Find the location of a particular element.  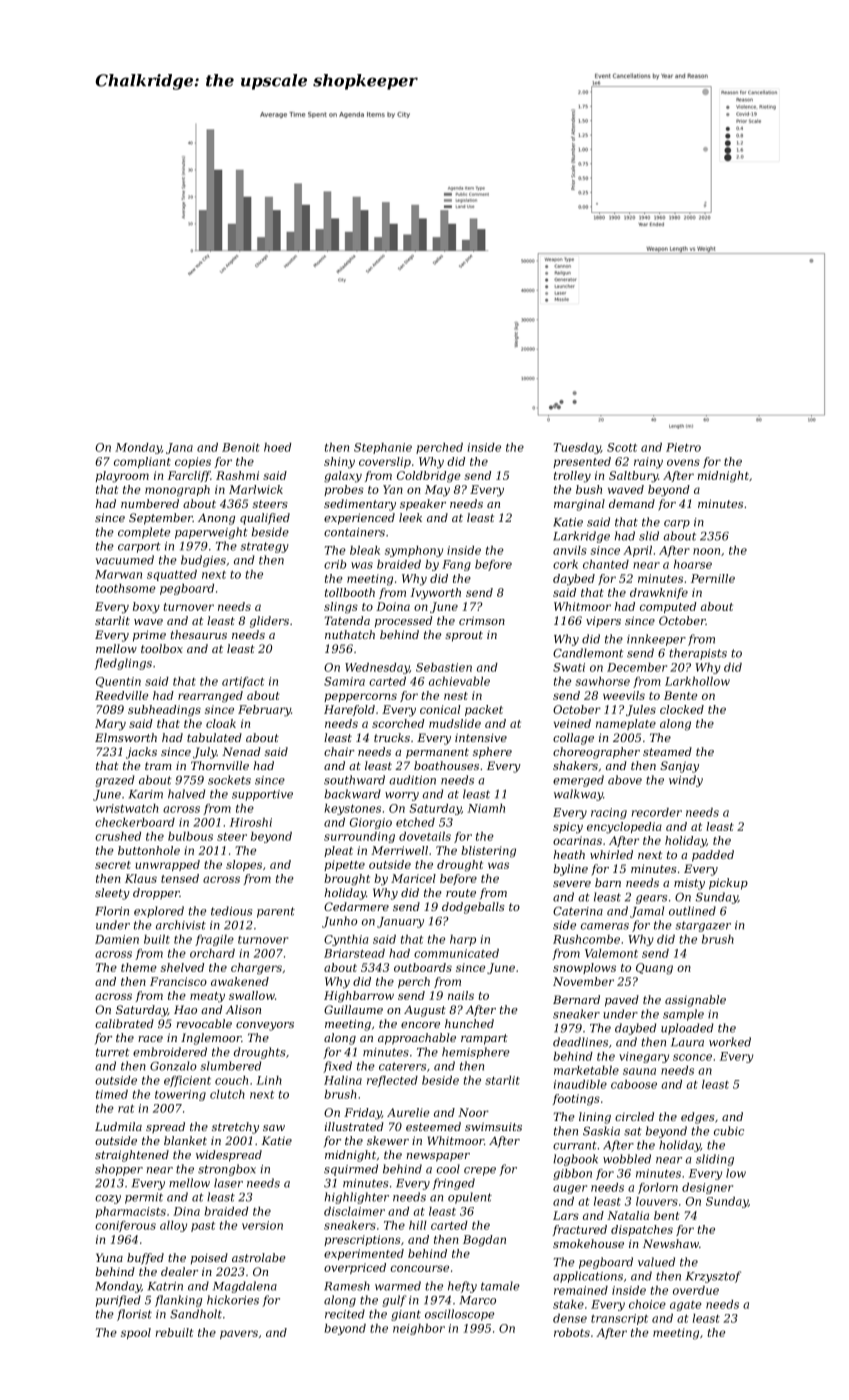

smokehouse is located at coordinates (588, 1243).
